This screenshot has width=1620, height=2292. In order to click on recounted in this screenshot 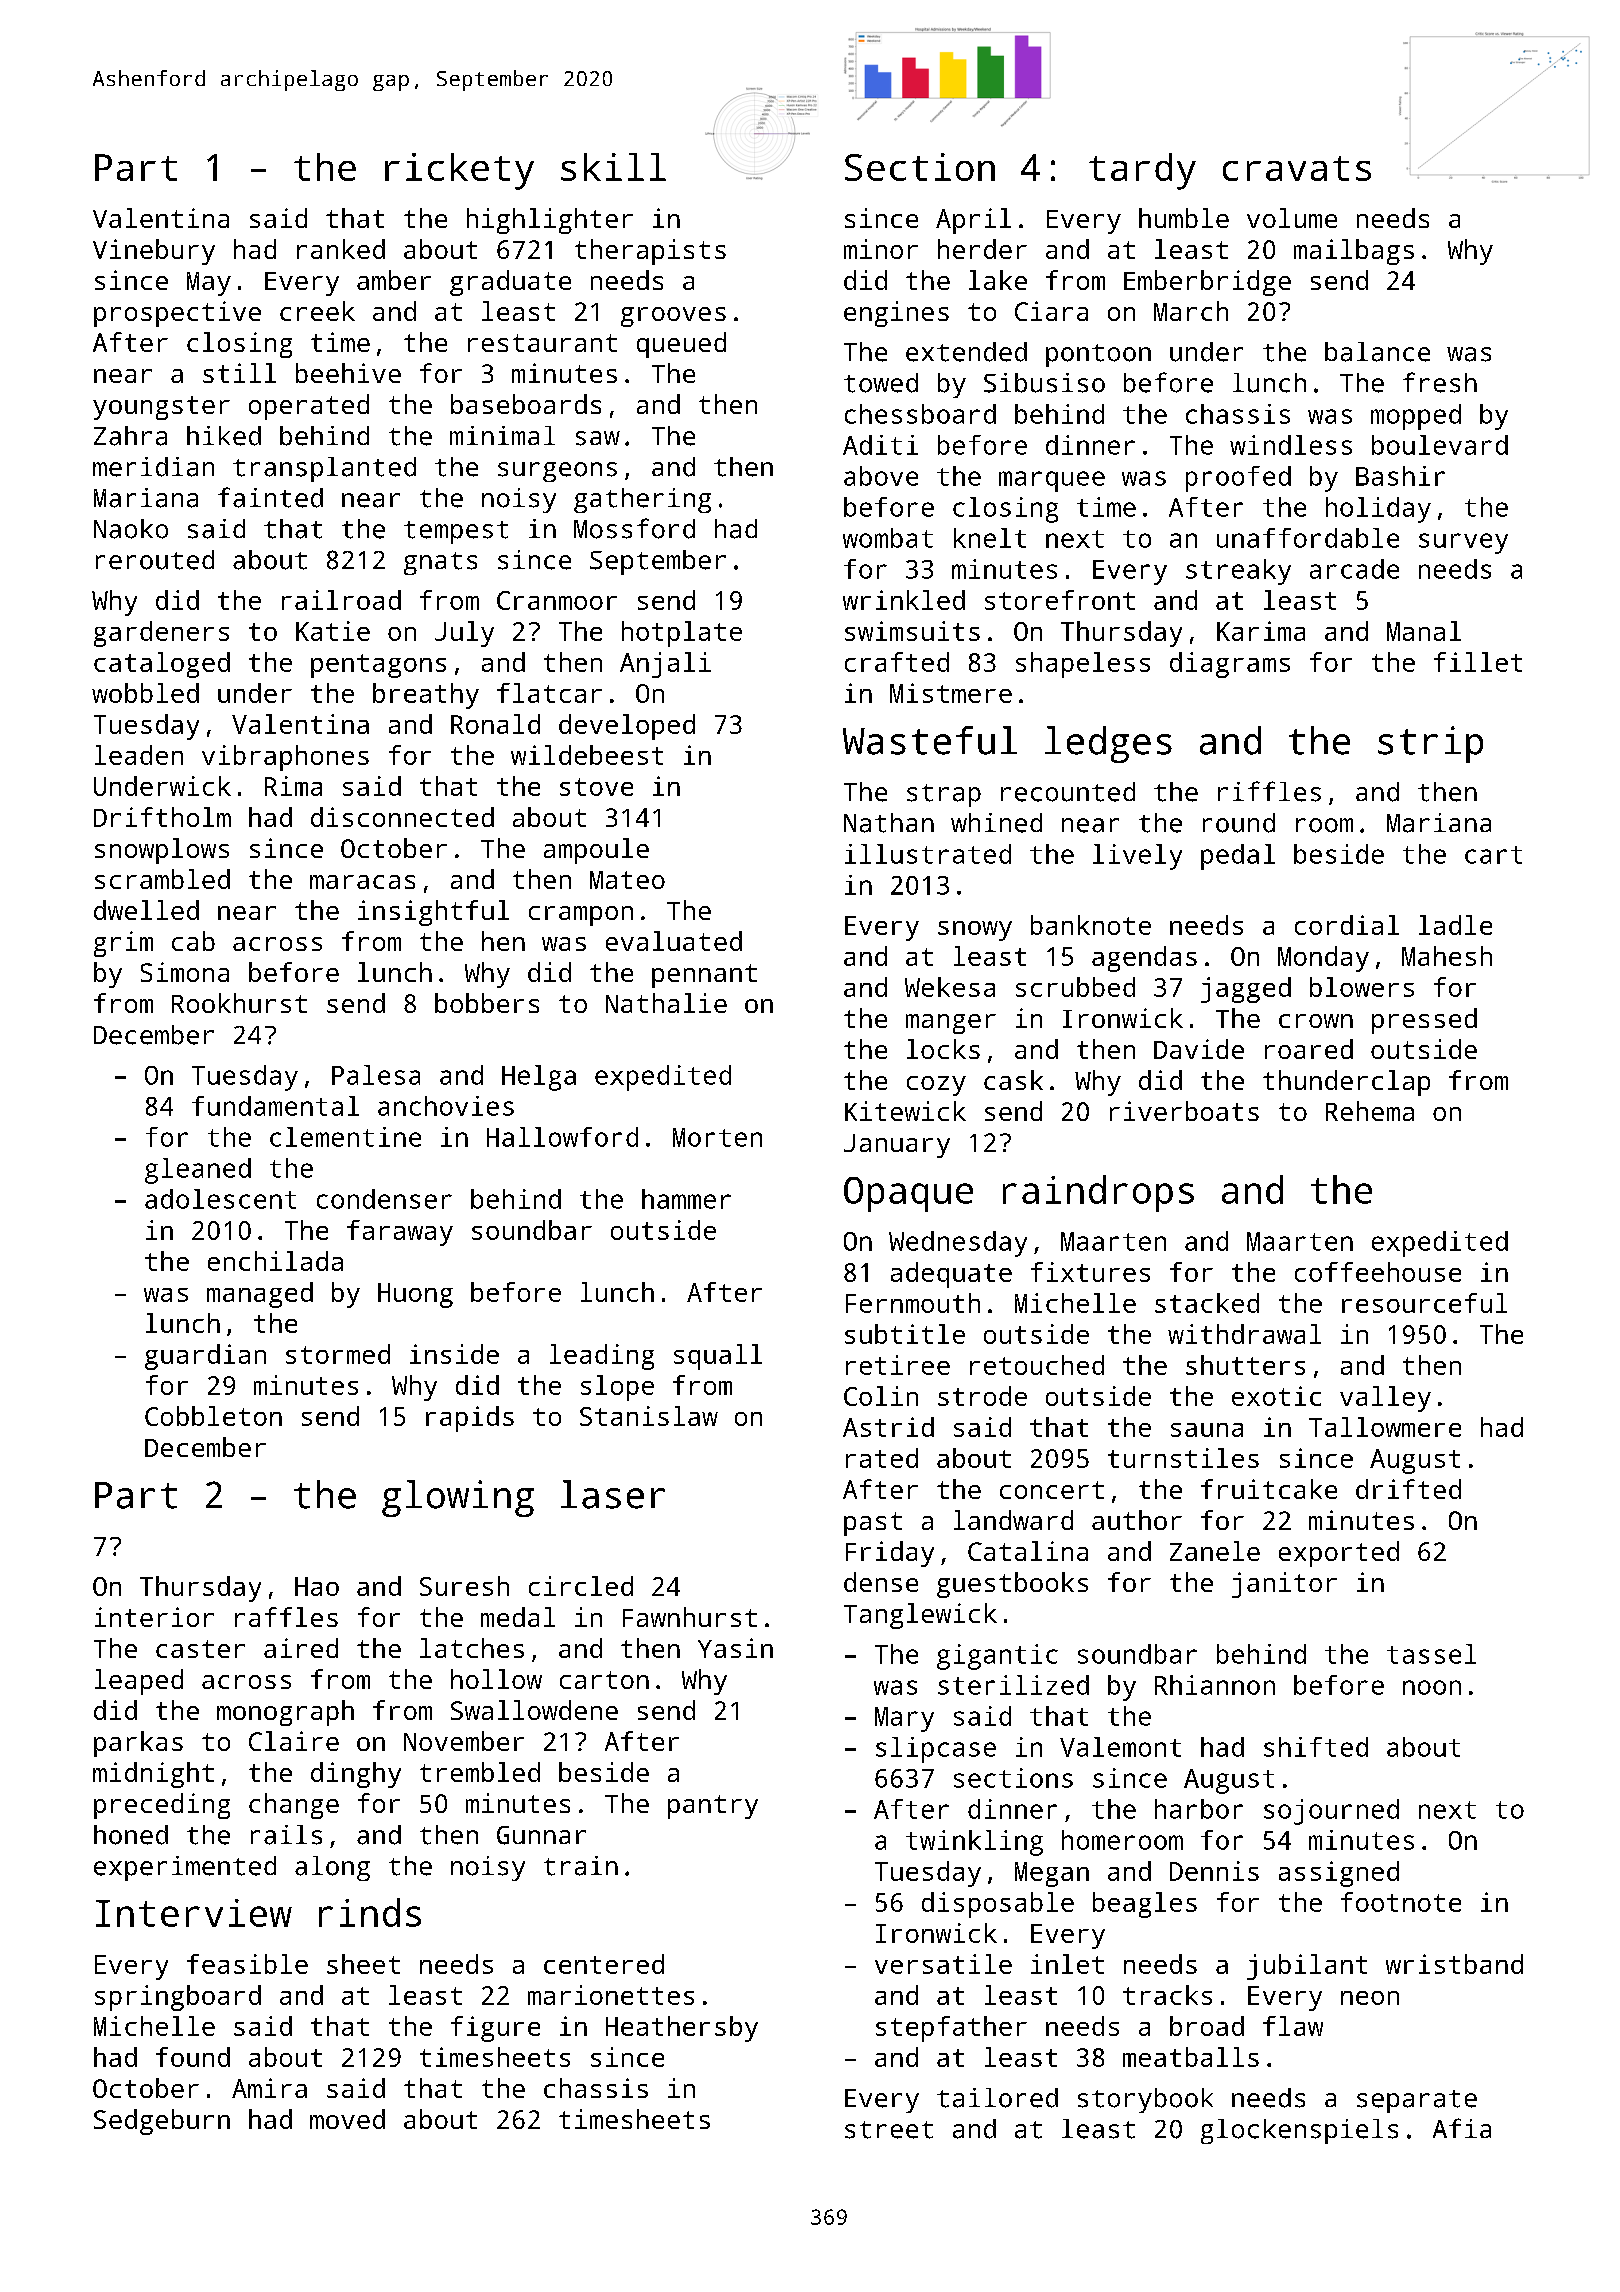, I will do `click(1068, 792)`.
